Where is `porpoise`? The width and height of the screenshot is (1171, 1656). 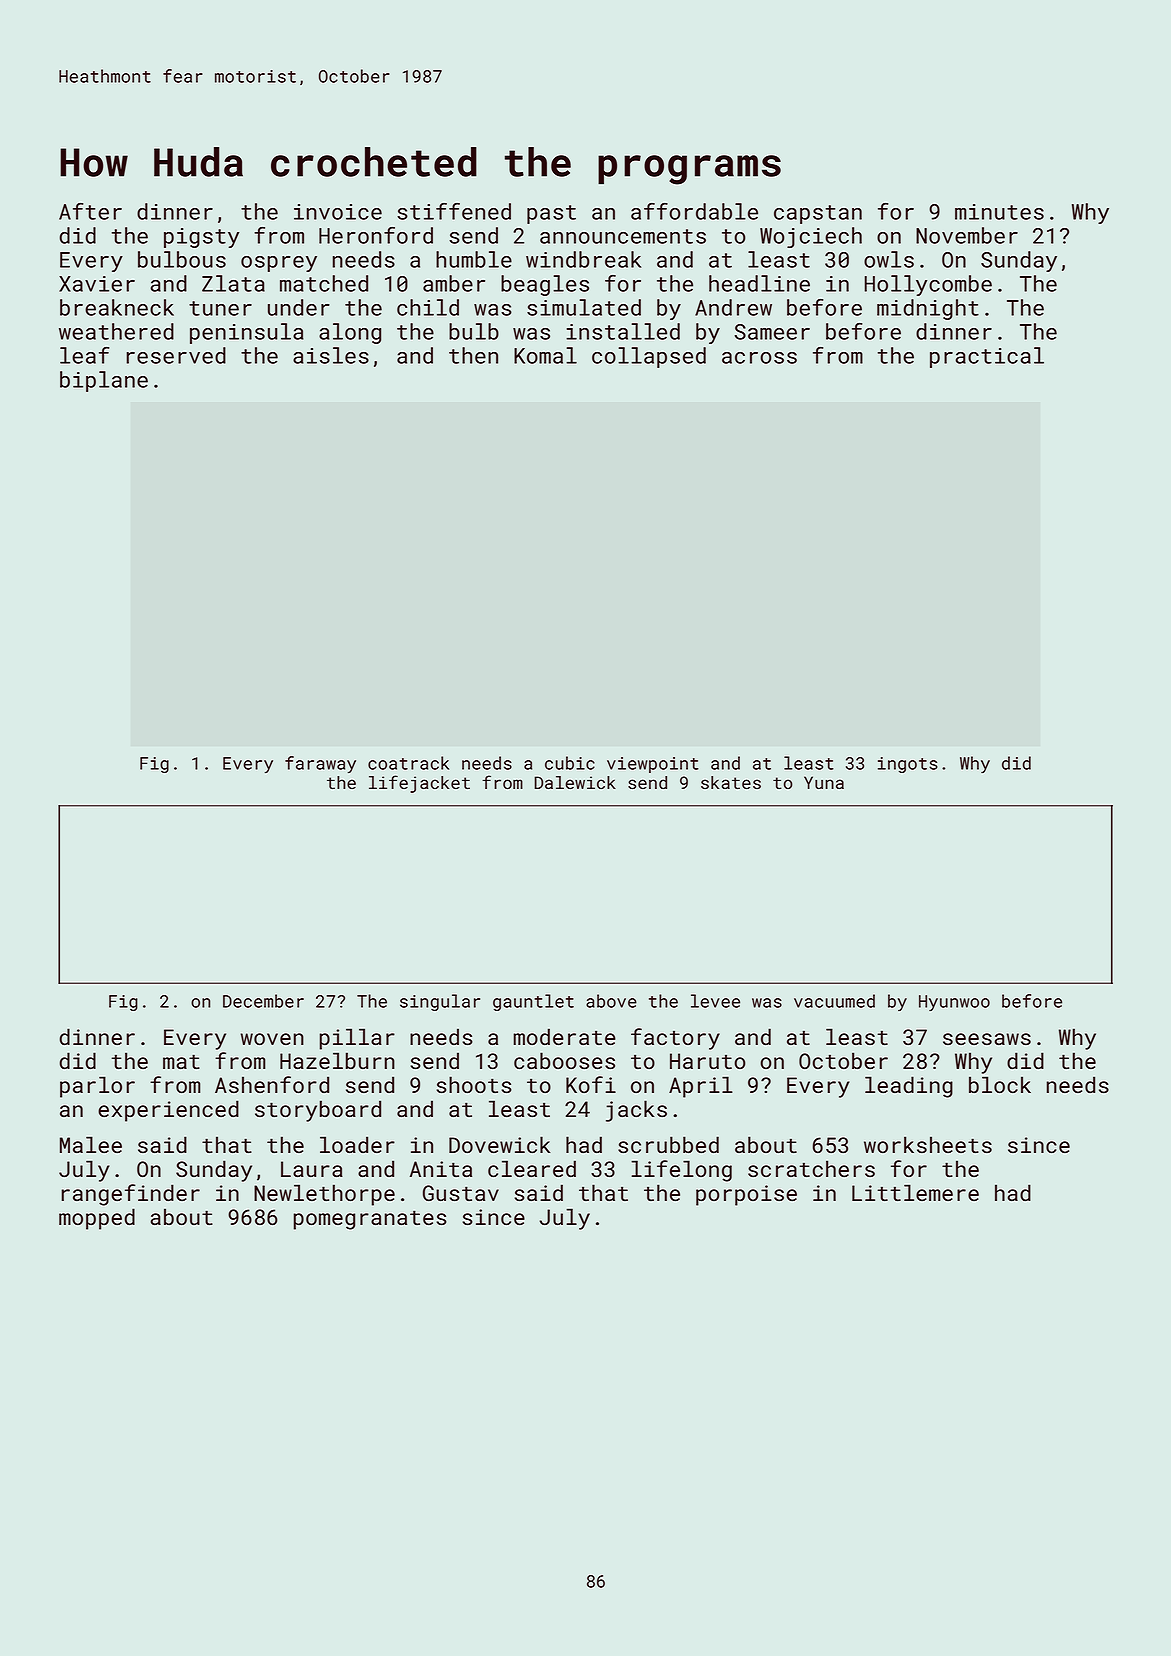
porpoise is located at coordinates (746, 1195).
